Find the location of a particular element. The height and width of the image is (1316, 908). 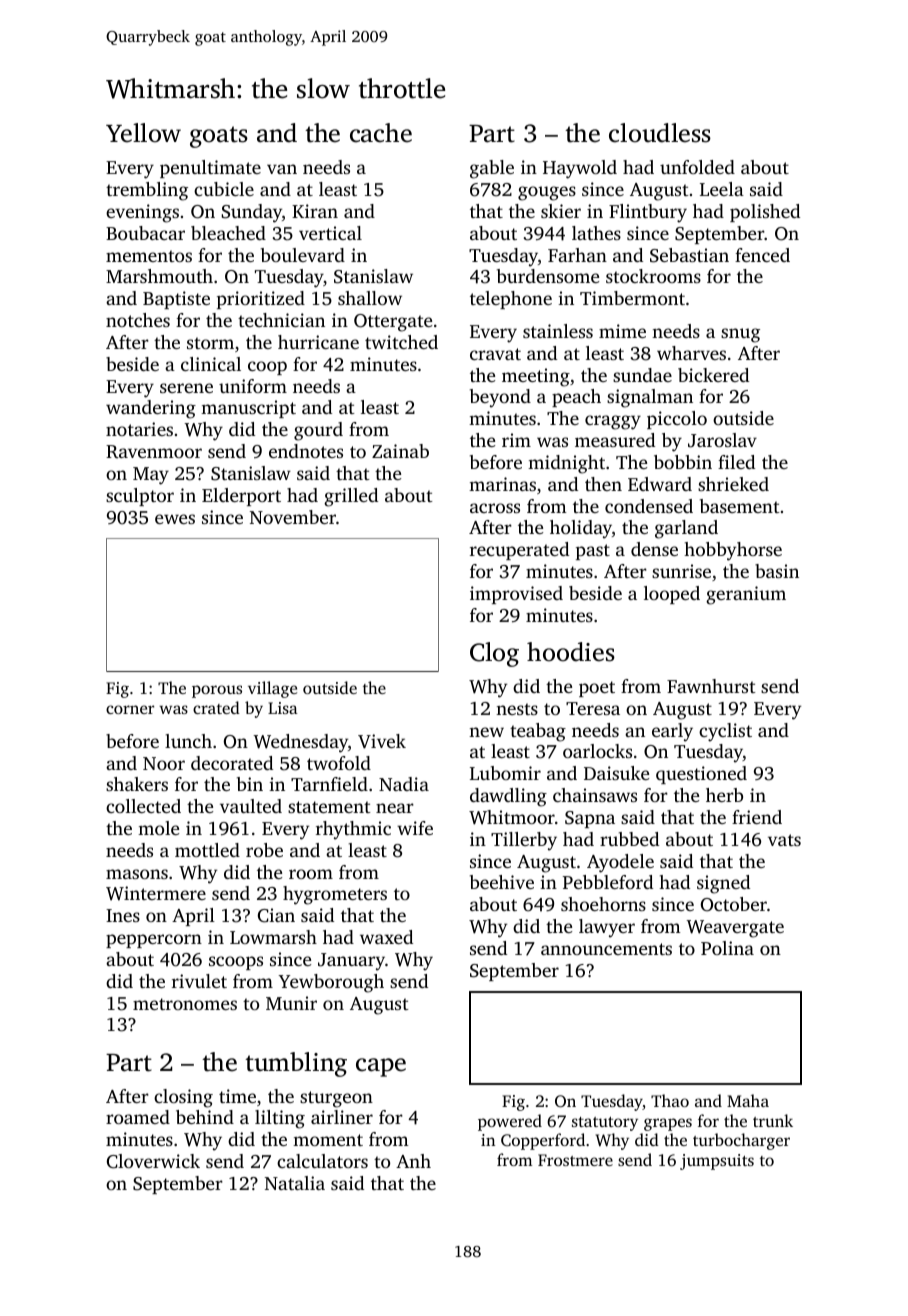

Fawnhurst is located at coordinates (711, 686).
